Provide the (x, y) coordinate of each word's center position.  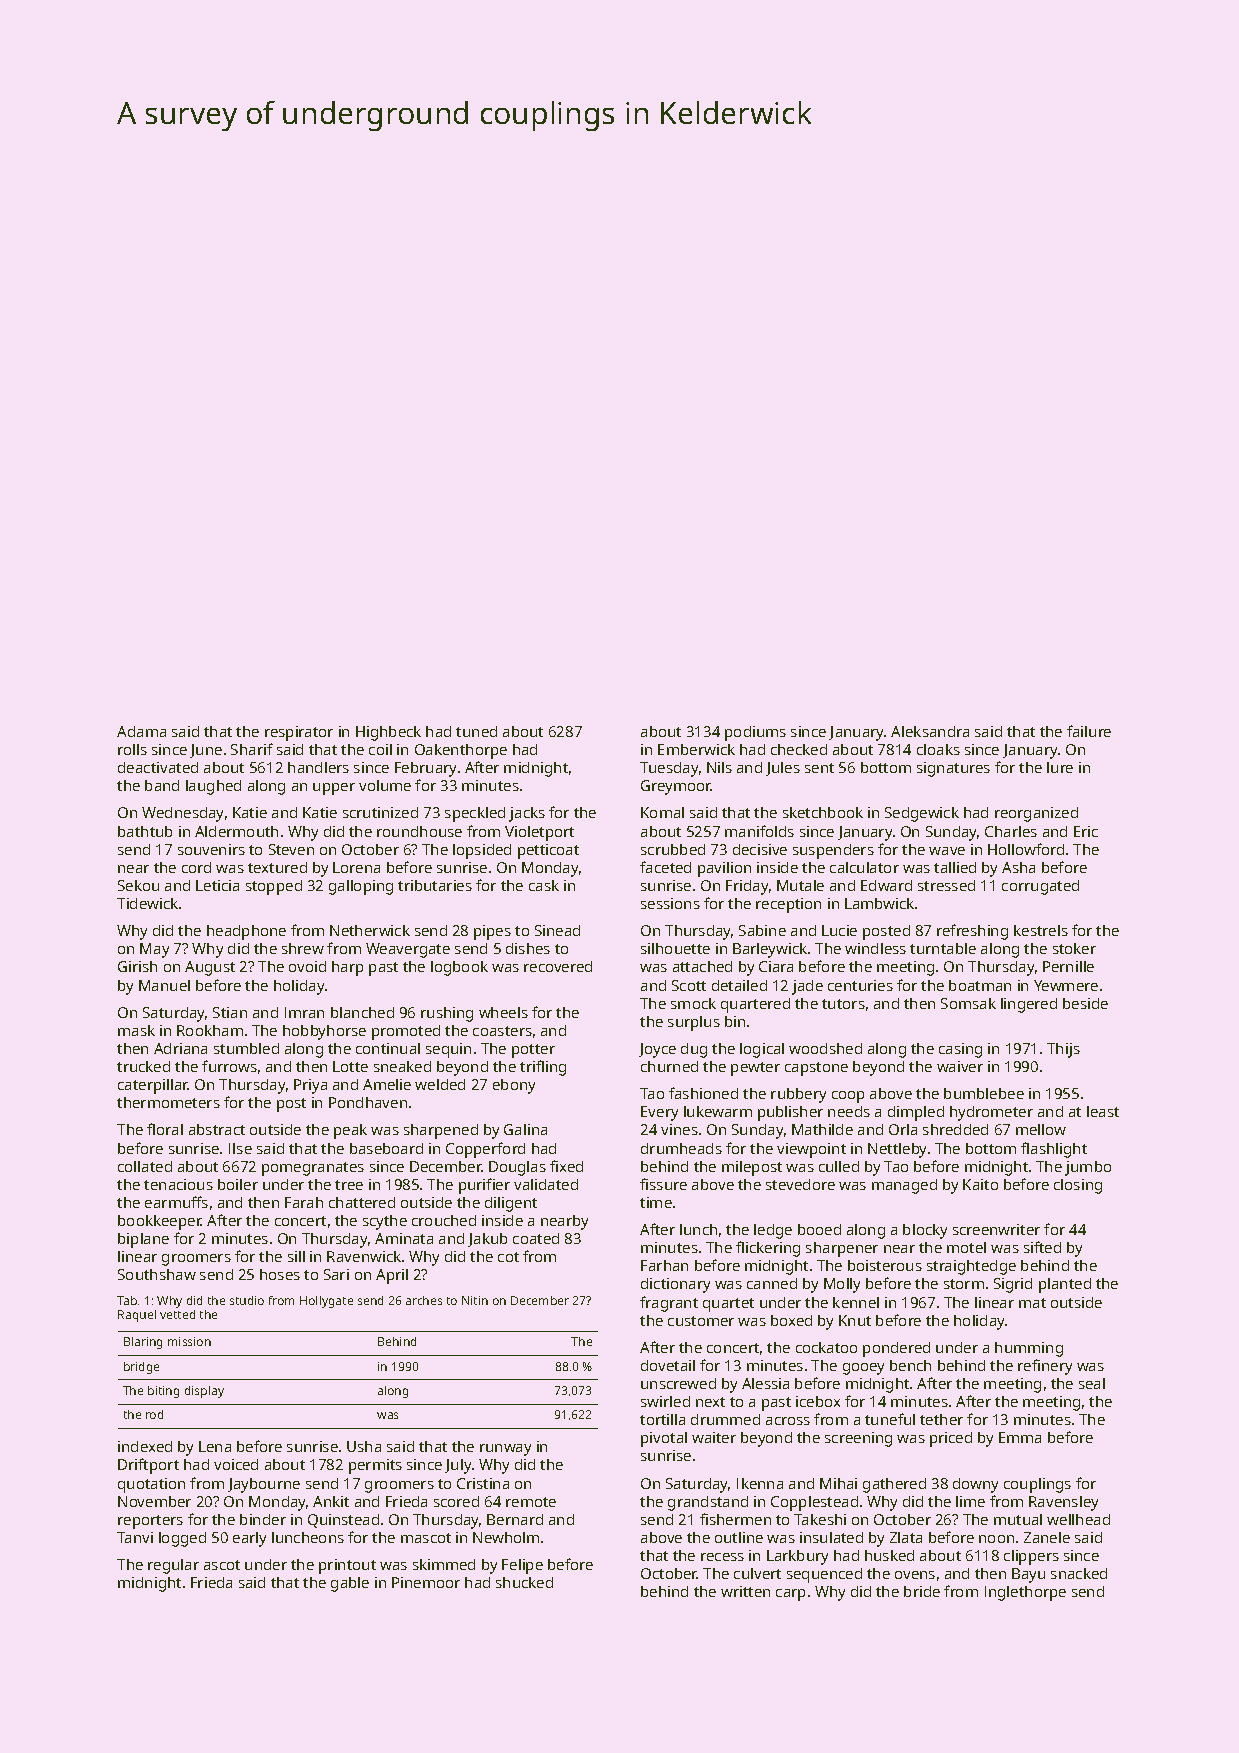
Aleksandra (930, 731)
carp (790, 1595)
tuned (476, 731)
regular (173, 1566)
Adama (141, 731)
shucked (524, 1582)
